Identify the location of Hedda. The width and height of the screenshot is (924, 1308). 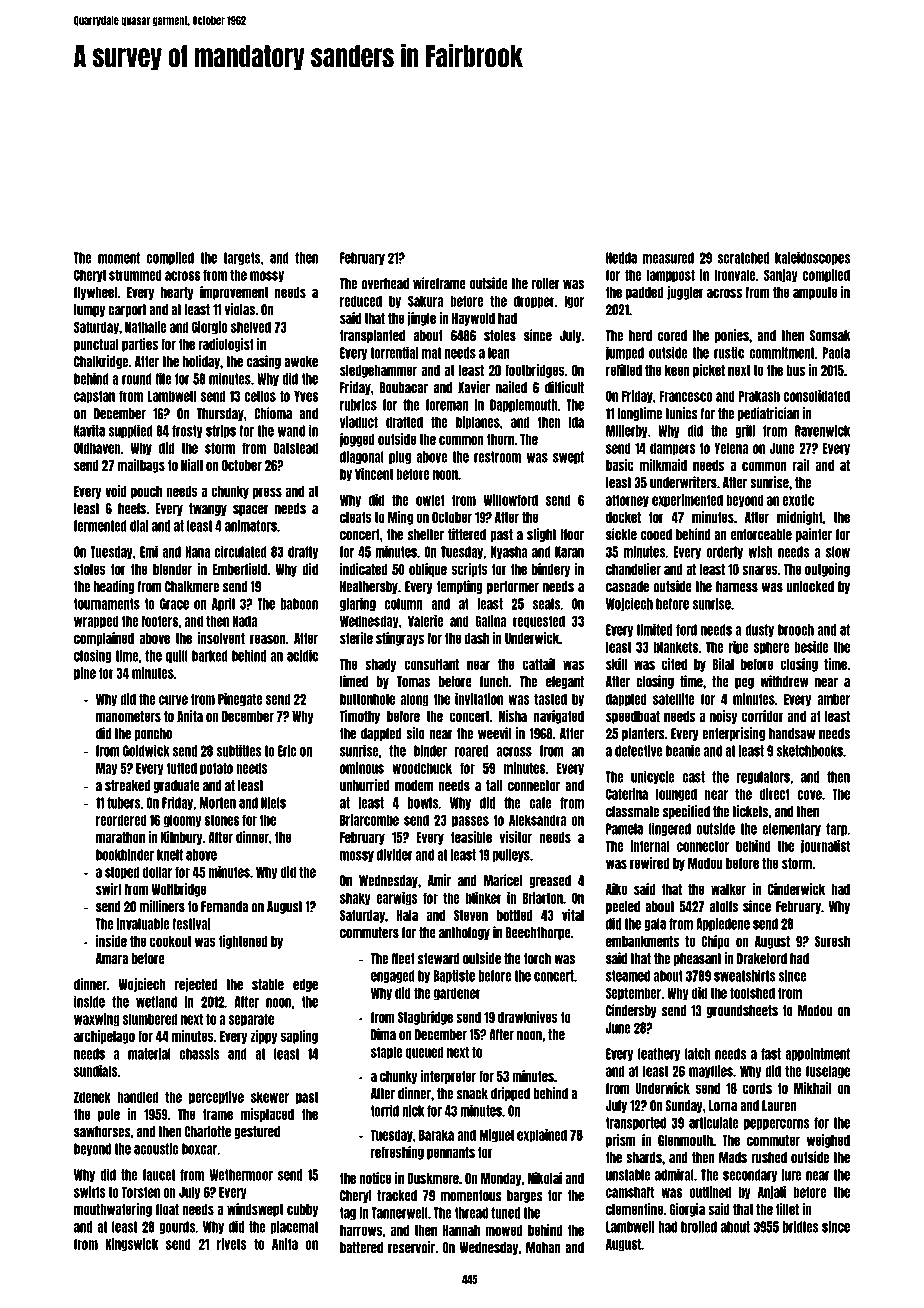
(621, 258).
